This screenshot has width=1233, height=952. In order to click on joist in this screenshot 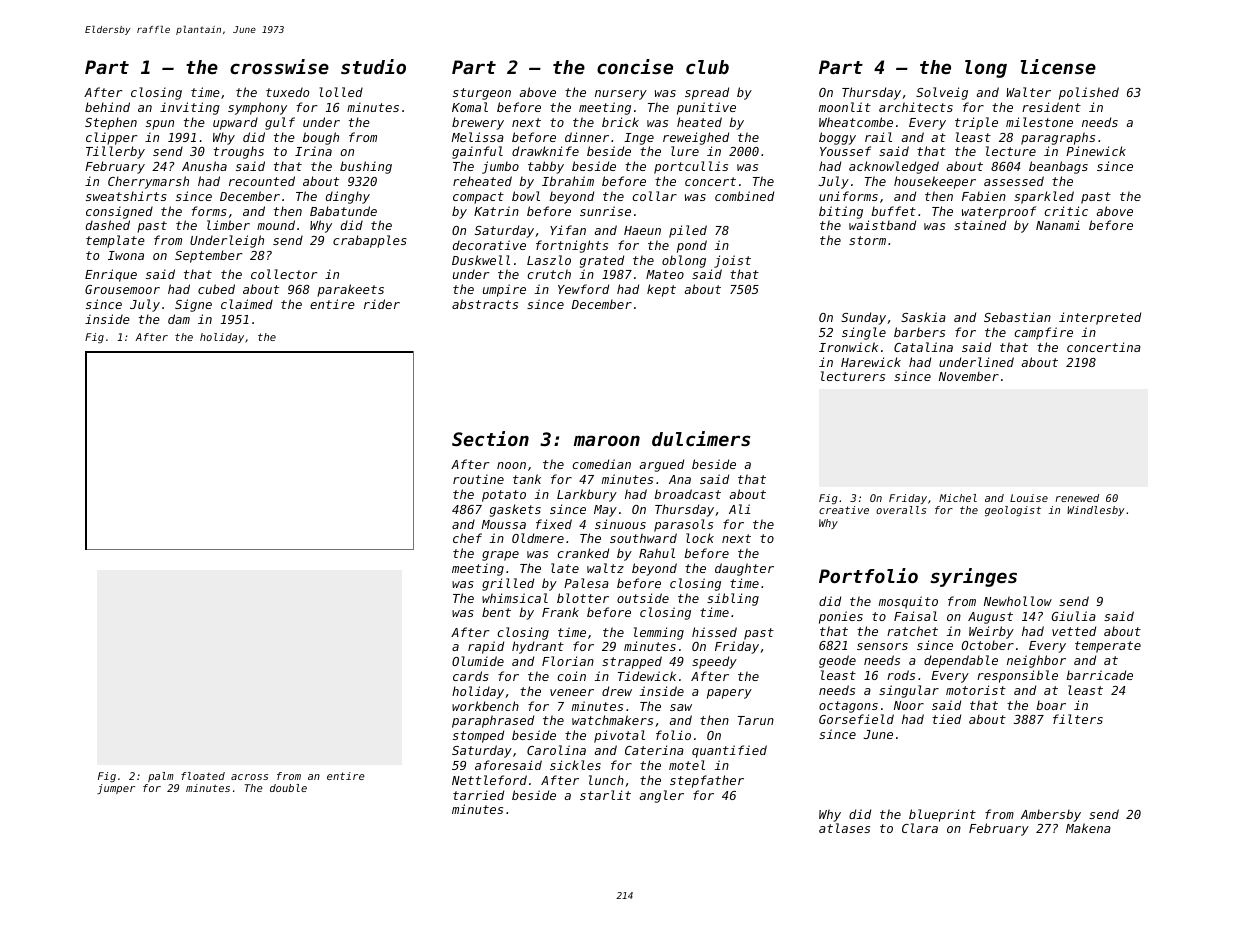, I will do `click(732, 261)`.
